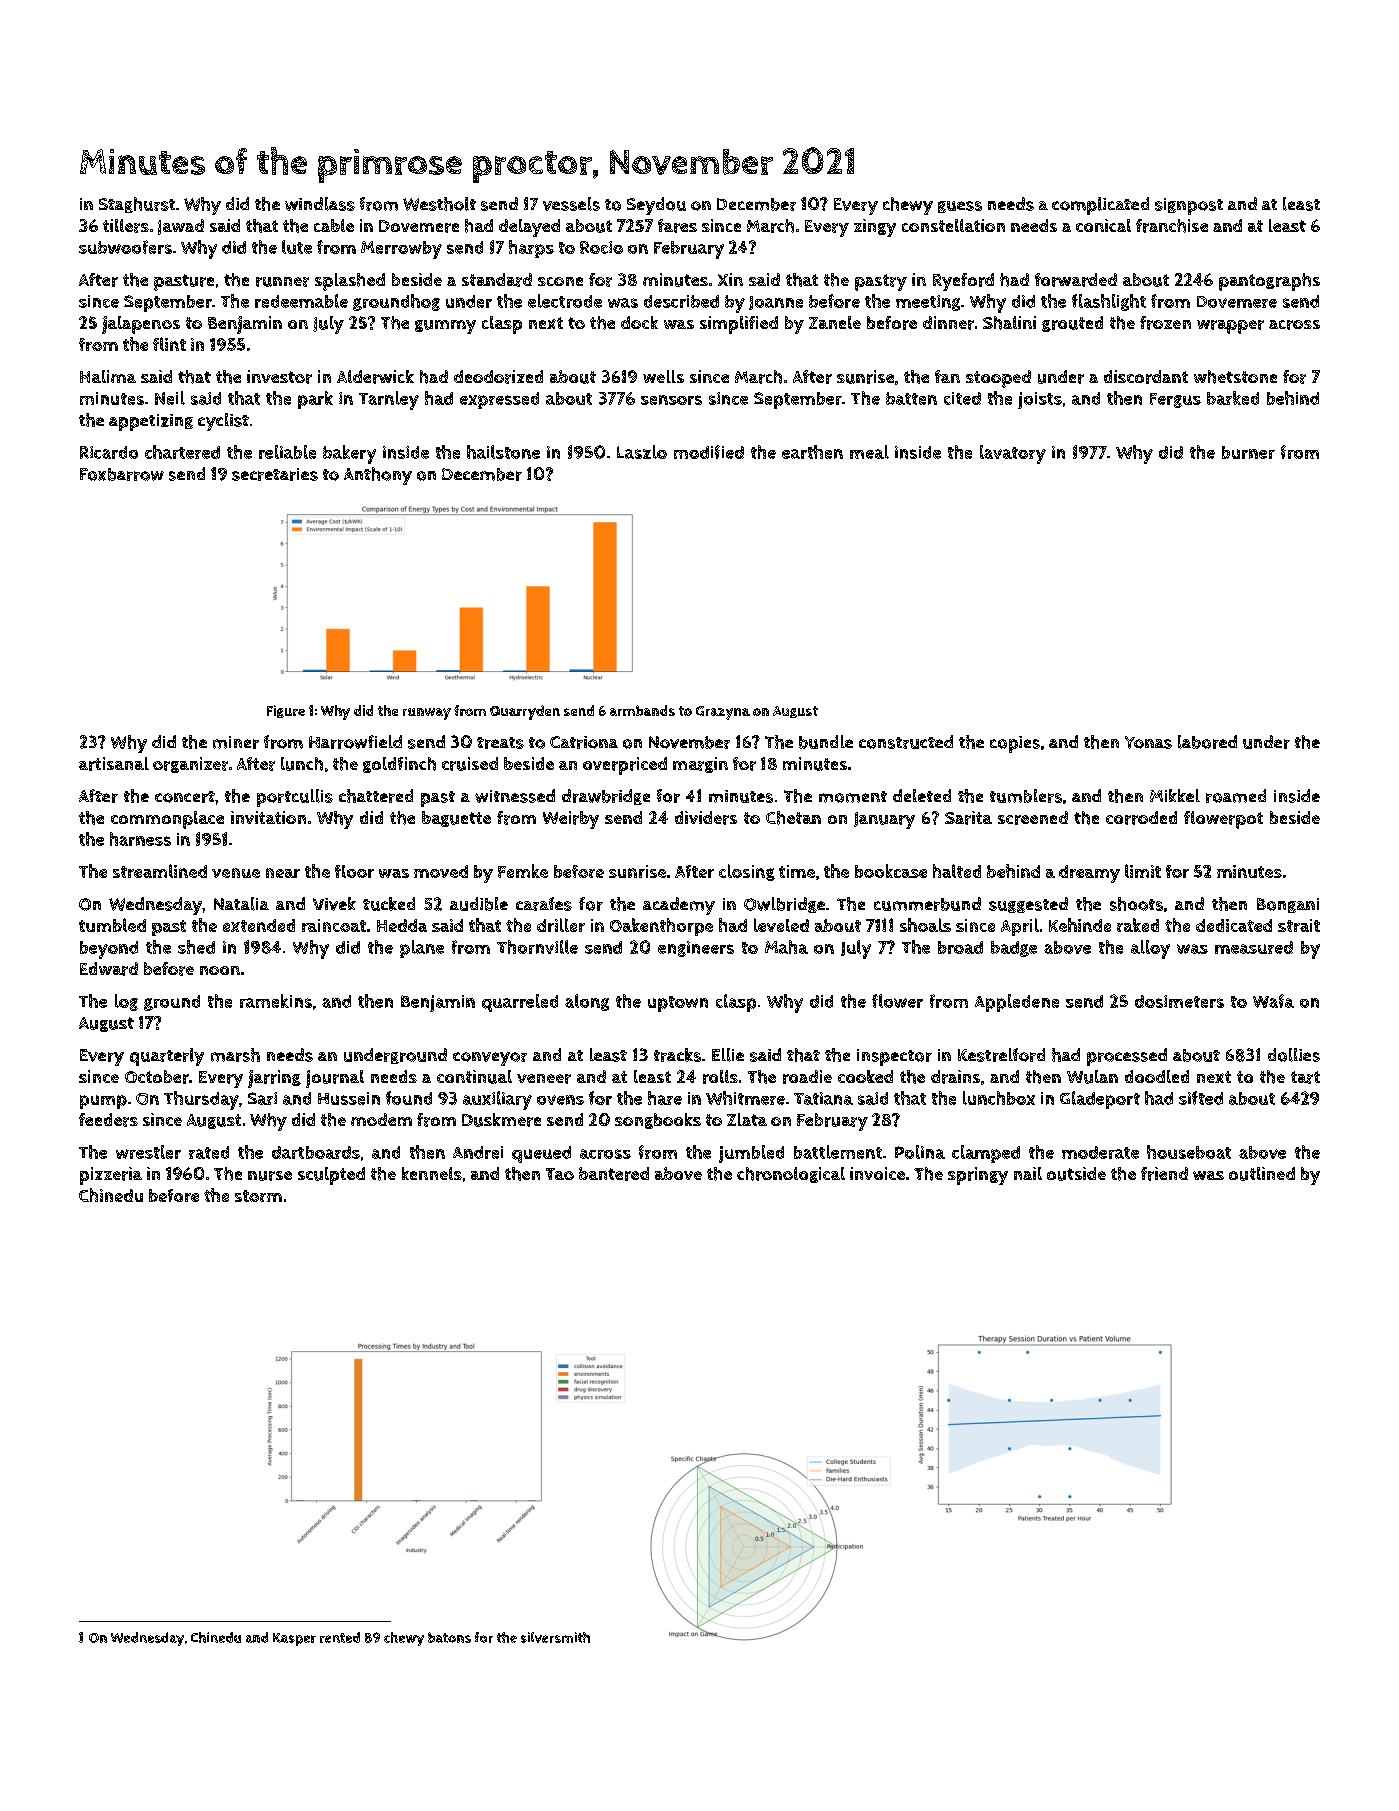 This screenshot has height=1811, width=1399. I want to click on nail, so click(1028, 1173).
